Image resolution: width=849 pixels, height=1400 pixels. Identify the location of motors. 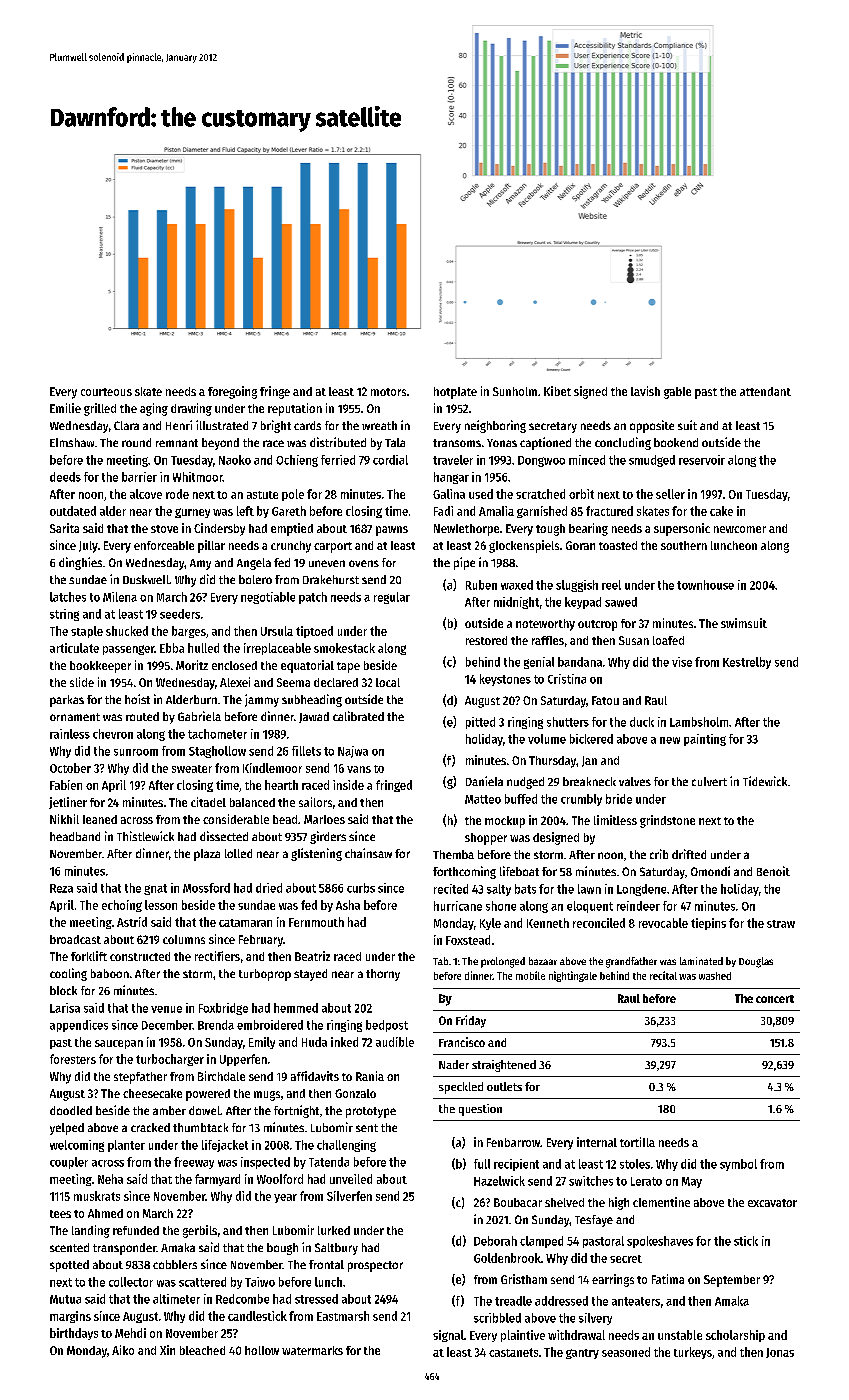
(388, 392).
